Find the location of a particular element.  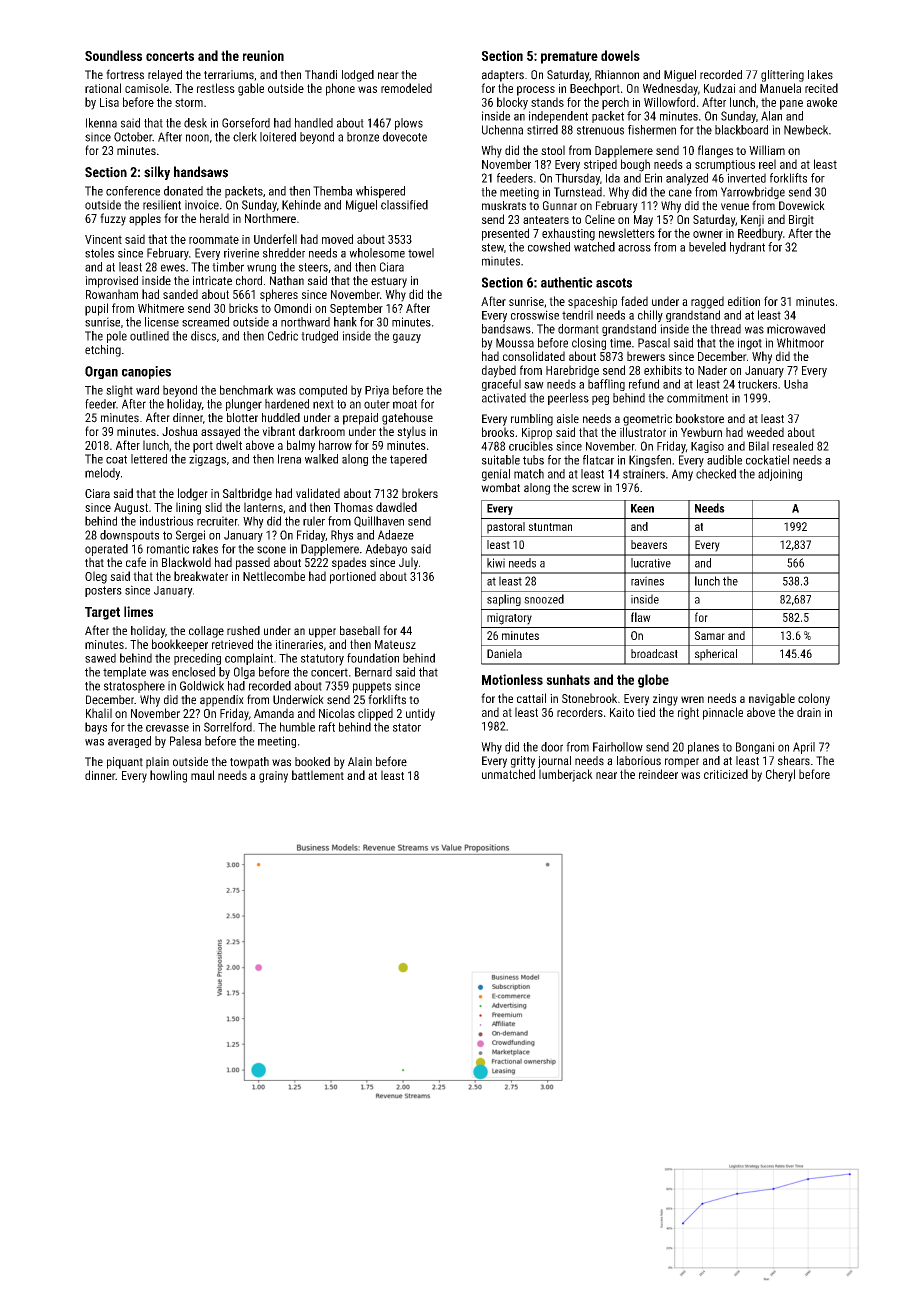

chilly is located at coordinates (650, 316).
